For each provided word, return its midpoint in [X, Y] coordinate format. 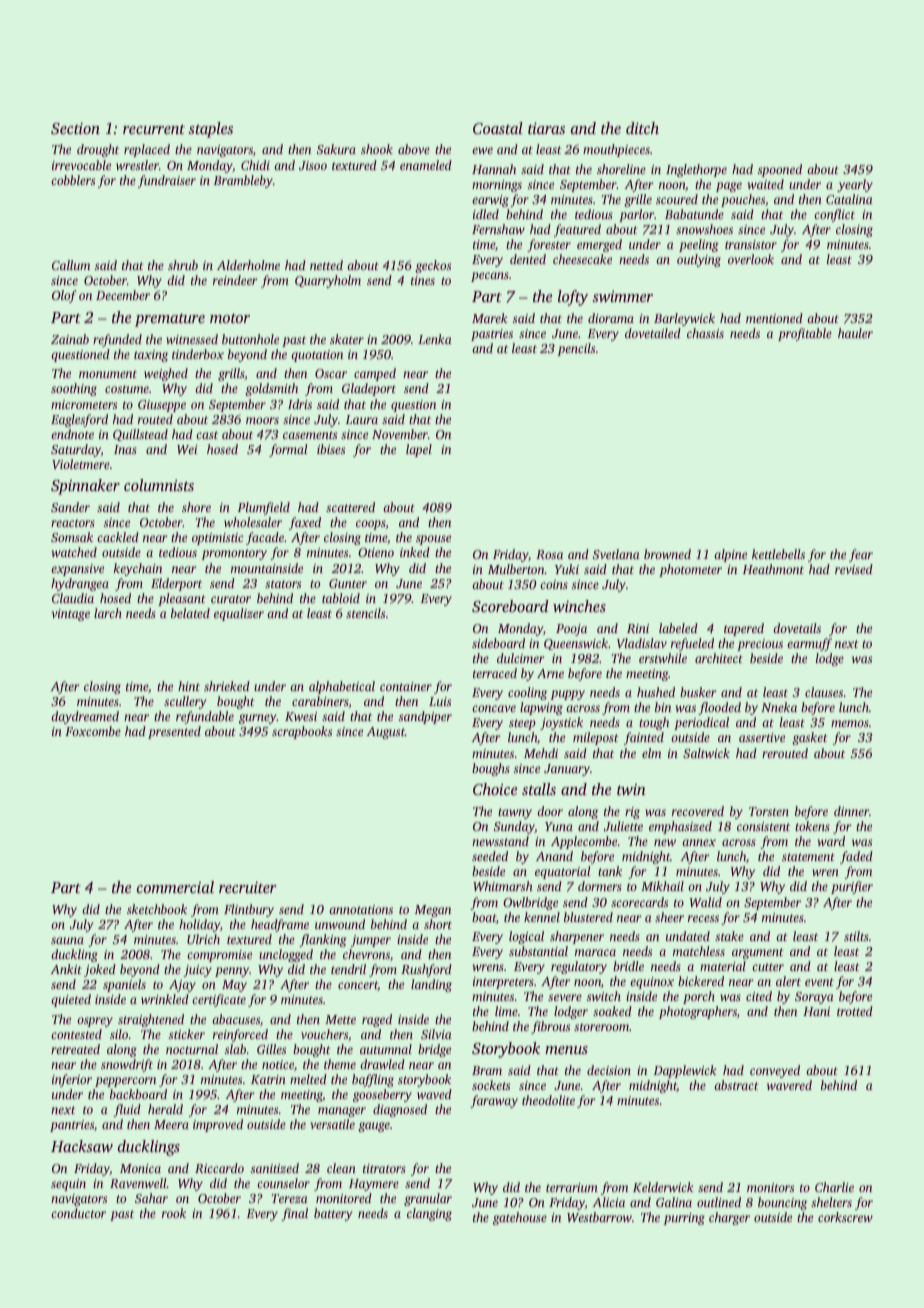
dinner [851, 811]
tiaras [546, 128]
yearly [855, 185]
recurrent [154, 129]
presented [174, 732]
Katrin [268, 1079]
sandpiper [425, 717]
